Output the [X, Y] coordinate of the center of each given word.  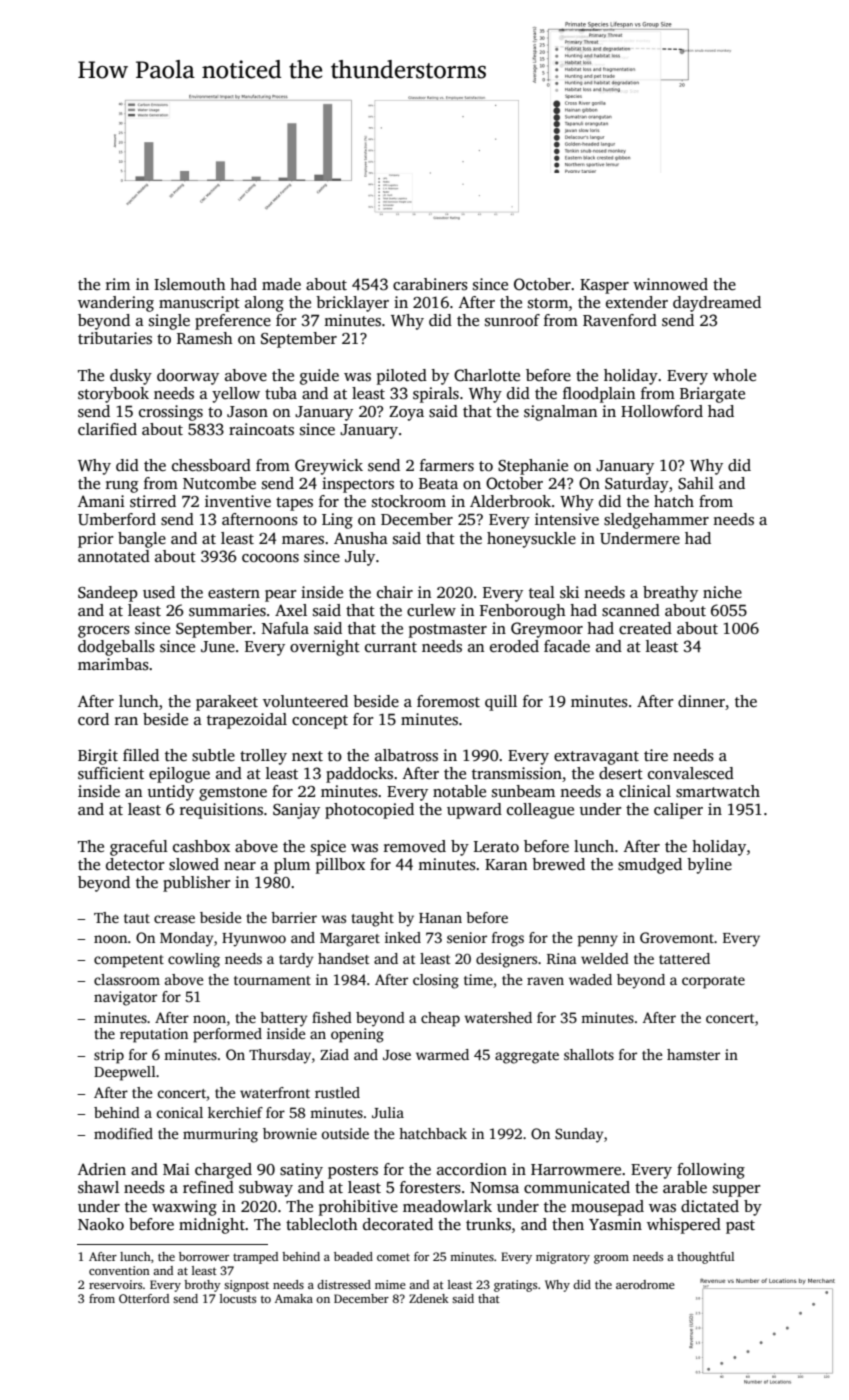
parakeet [227, 703]
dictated [710, 1206]
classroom [127, 979]
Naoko [101, 1224]
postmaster [448, 631]
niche [722, 592]
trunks [488, 1224]
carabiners [430, 284]
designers [506, 960]
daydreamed [717, 304]
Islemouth [190, 284]
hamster [693, 1054]
